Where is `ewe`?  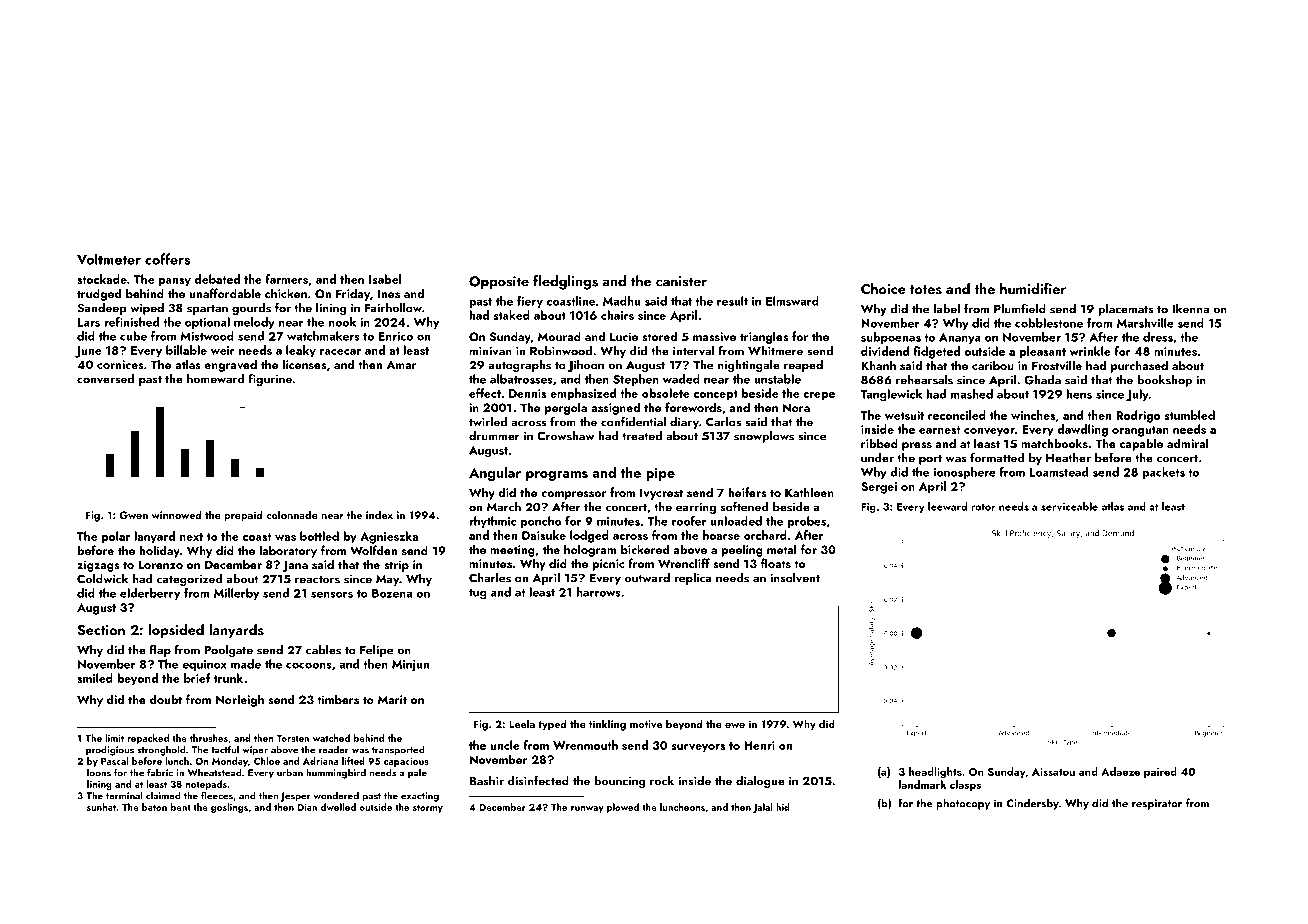
ewe is located at coordinates (735, 725).
